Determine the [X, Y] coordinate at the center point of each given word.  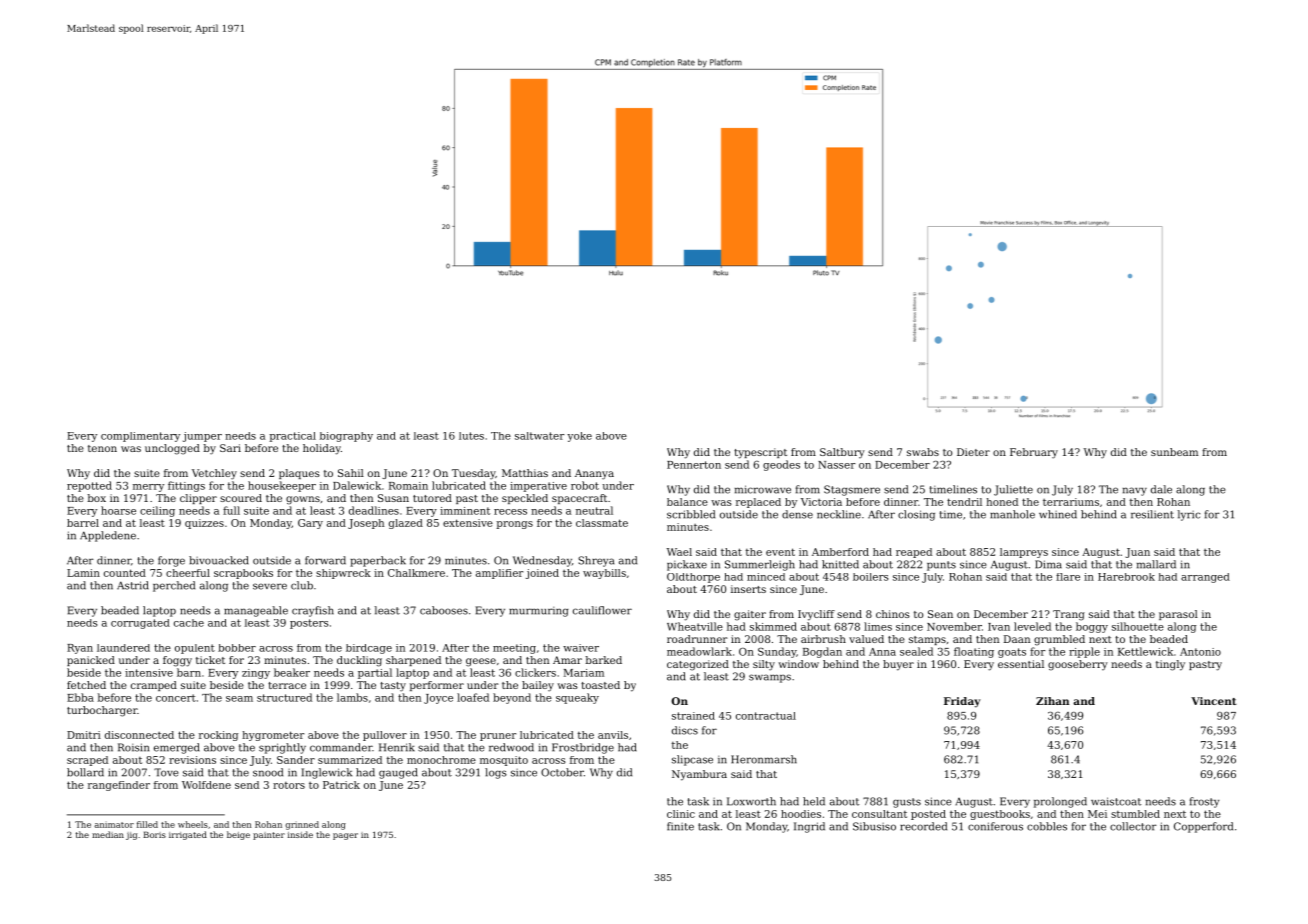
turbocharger [102, 711]
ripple [1084, 652]
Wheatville [695, 626]
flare [1068, 577]
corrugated [140, 624]
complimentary [140, 437]
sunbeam [1174, 452]
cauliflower [602, 610]
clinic [681, 814]
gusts [907, 803]
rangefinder [119, 786]
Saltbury [842, 453]
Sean [940, 614]
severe [270, 586]
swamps [770, 678]
